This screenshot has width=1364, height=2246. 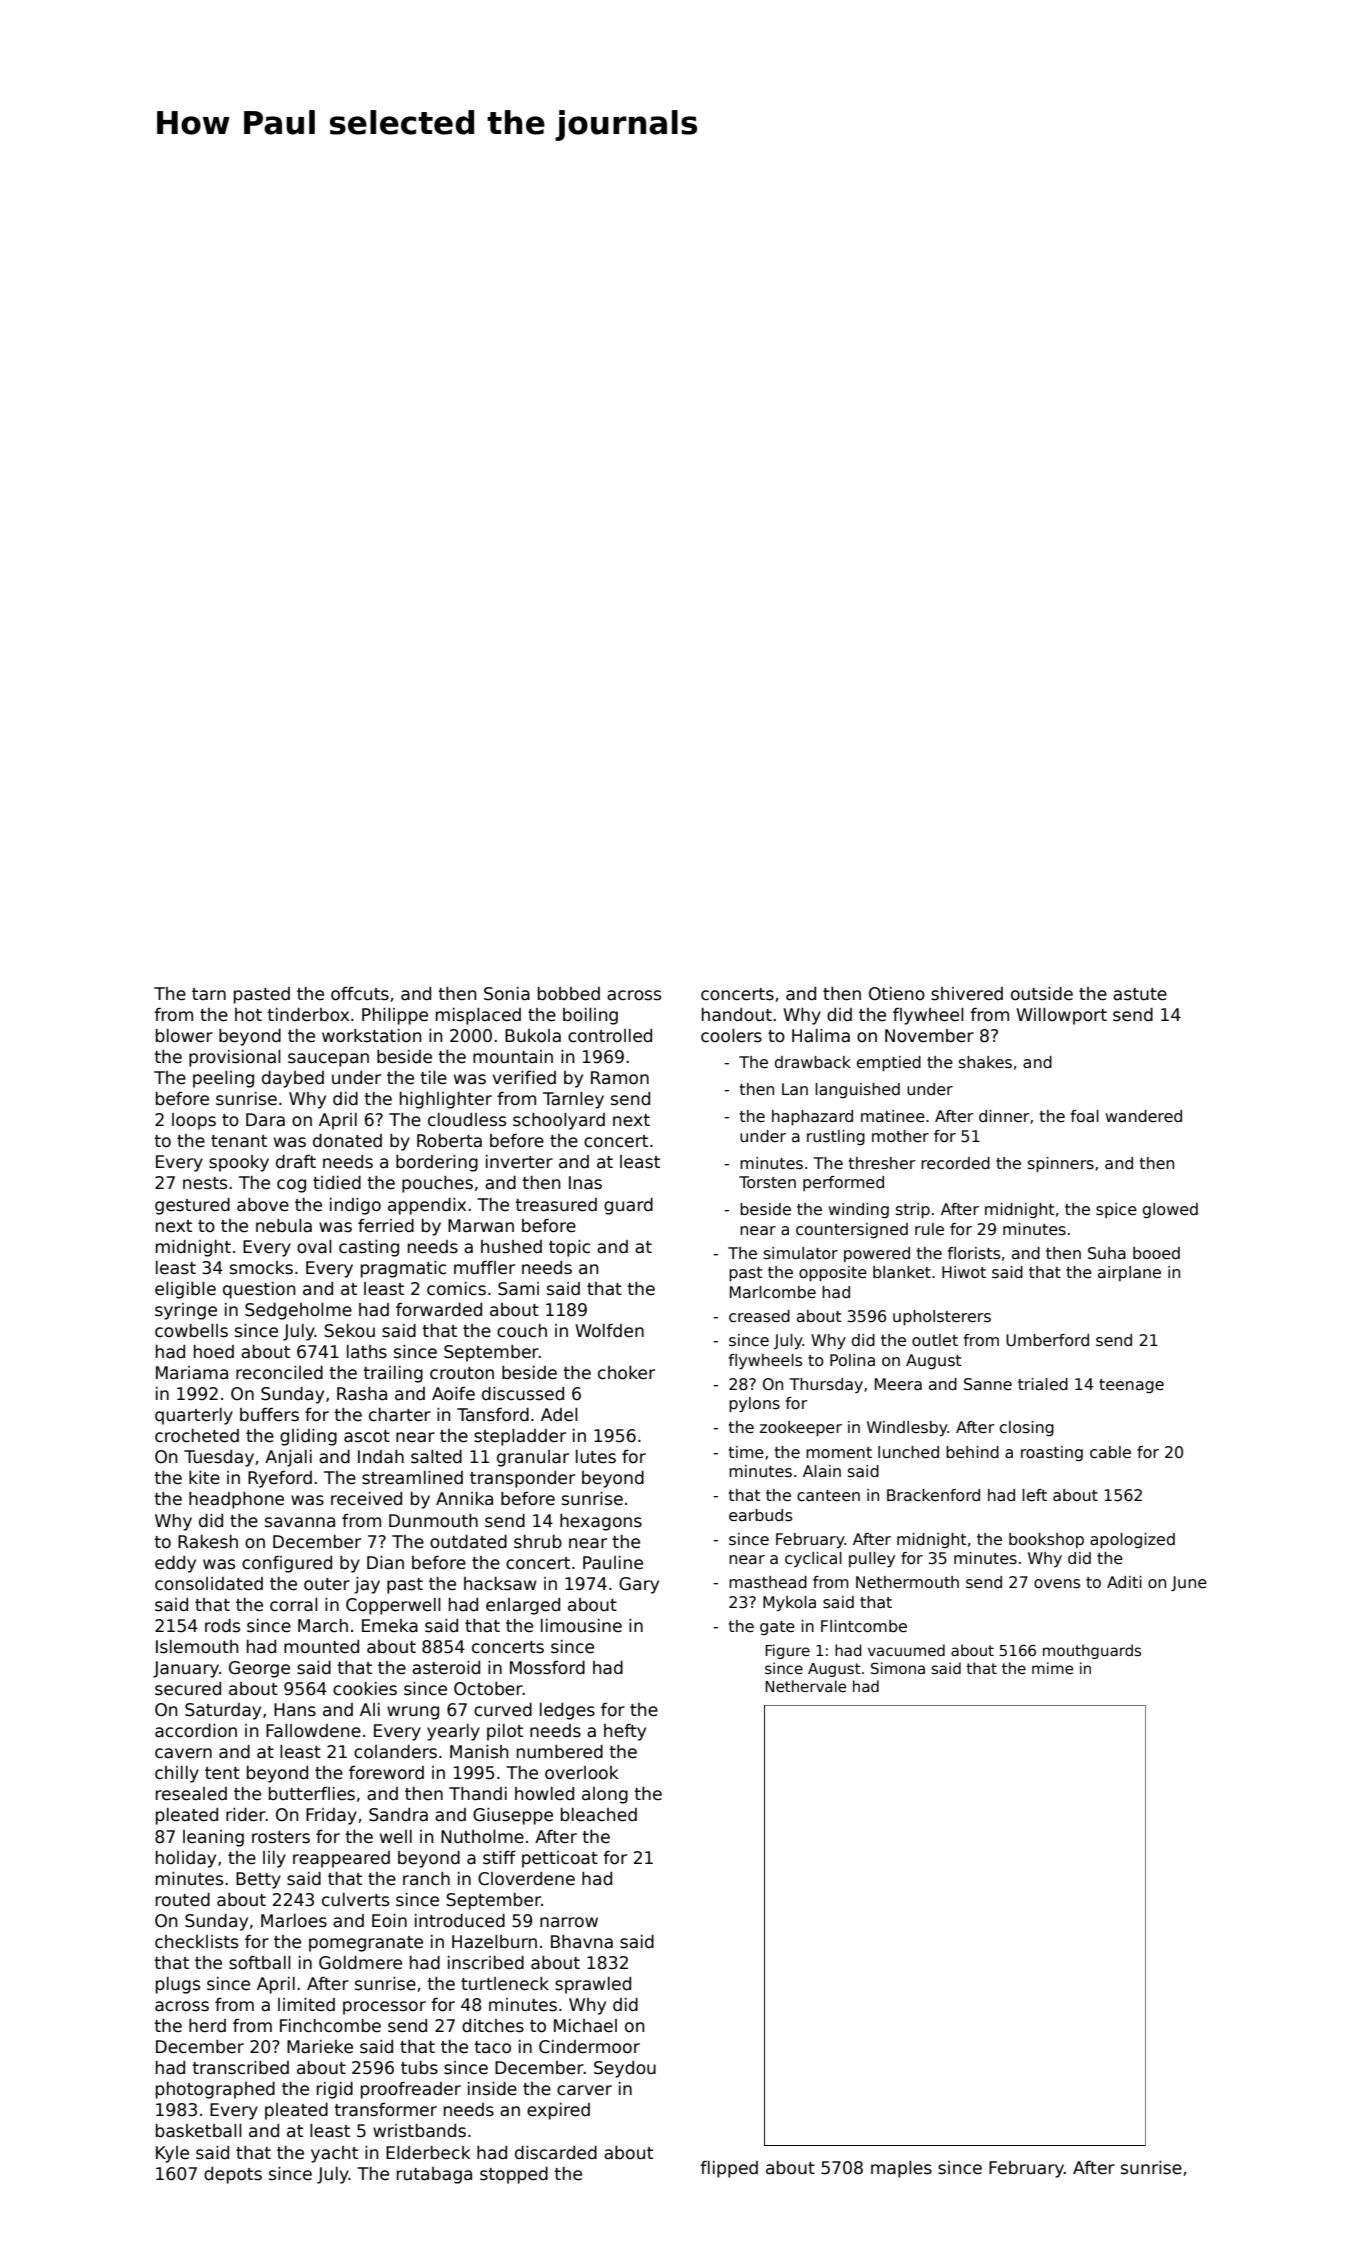 I want to click on bleached, so click(x=599, y=1815).
